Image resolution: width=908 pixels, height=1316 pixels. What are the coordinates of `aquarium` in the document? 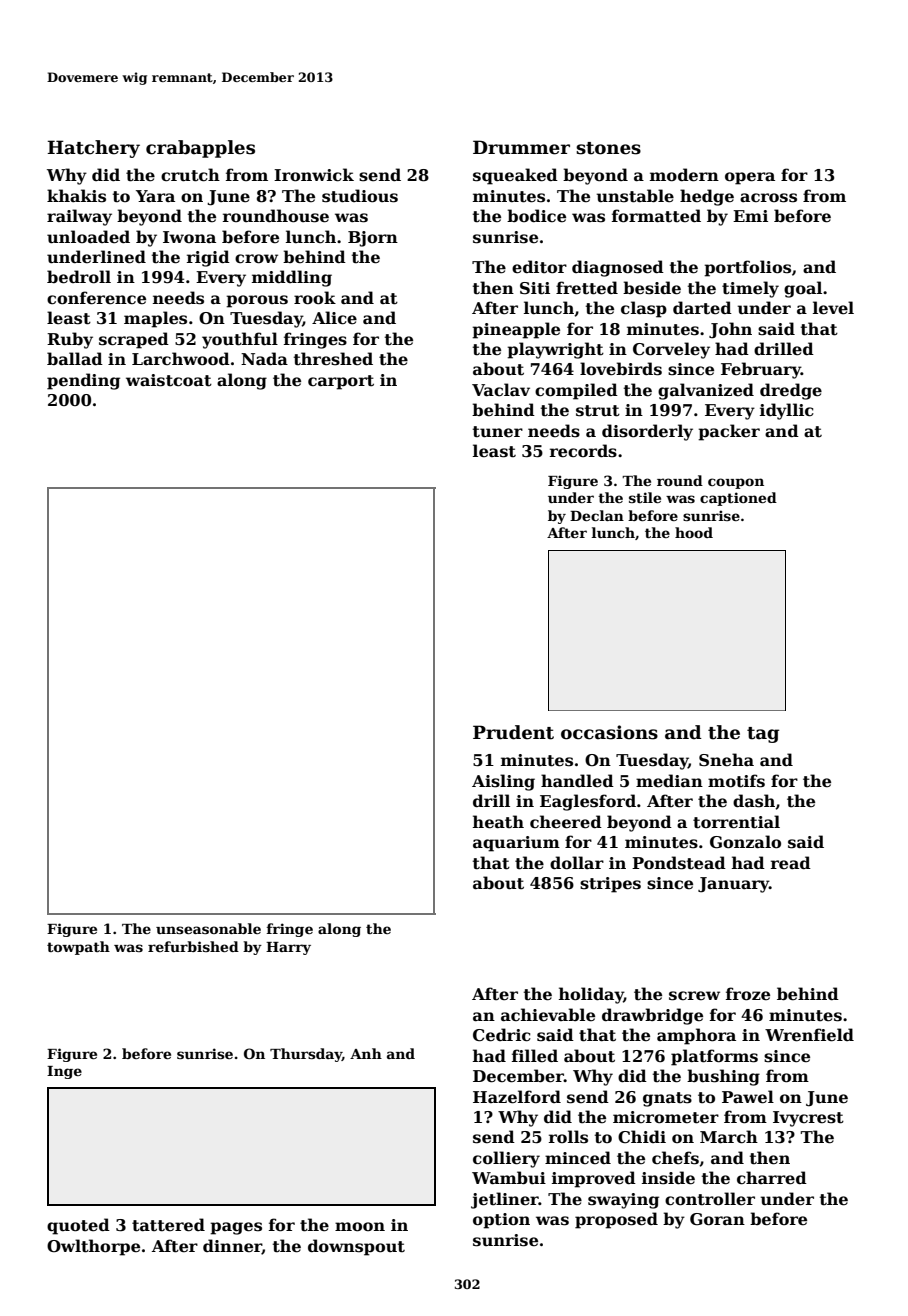 It's located at (516, 844).
